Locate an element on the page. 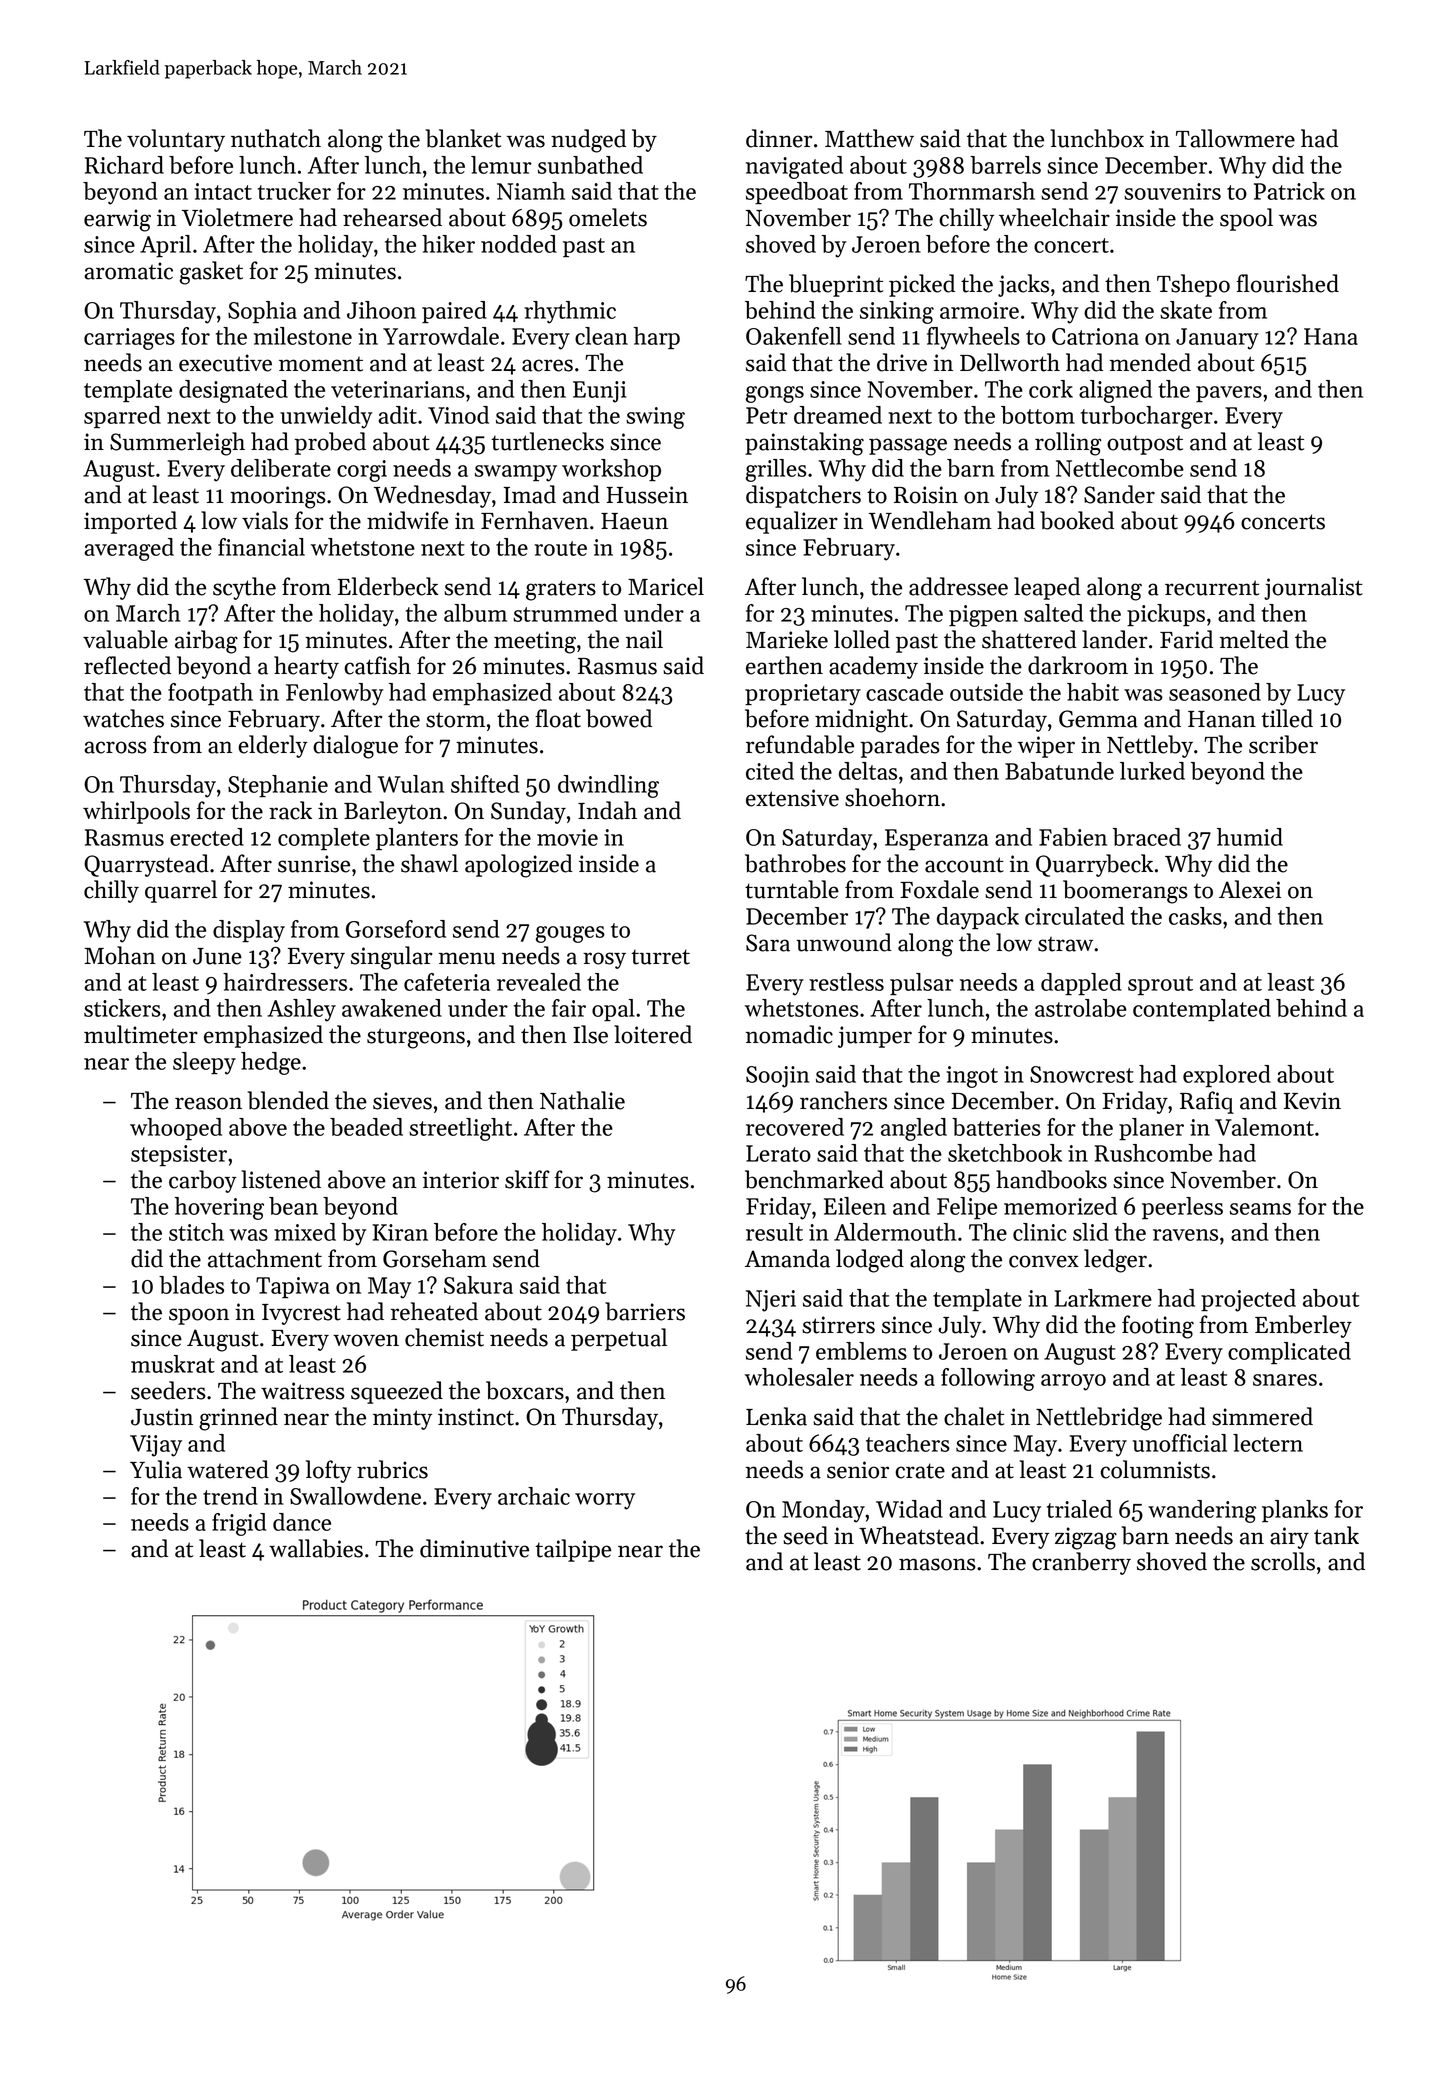  habit is located at coordinates (1093, 692).
